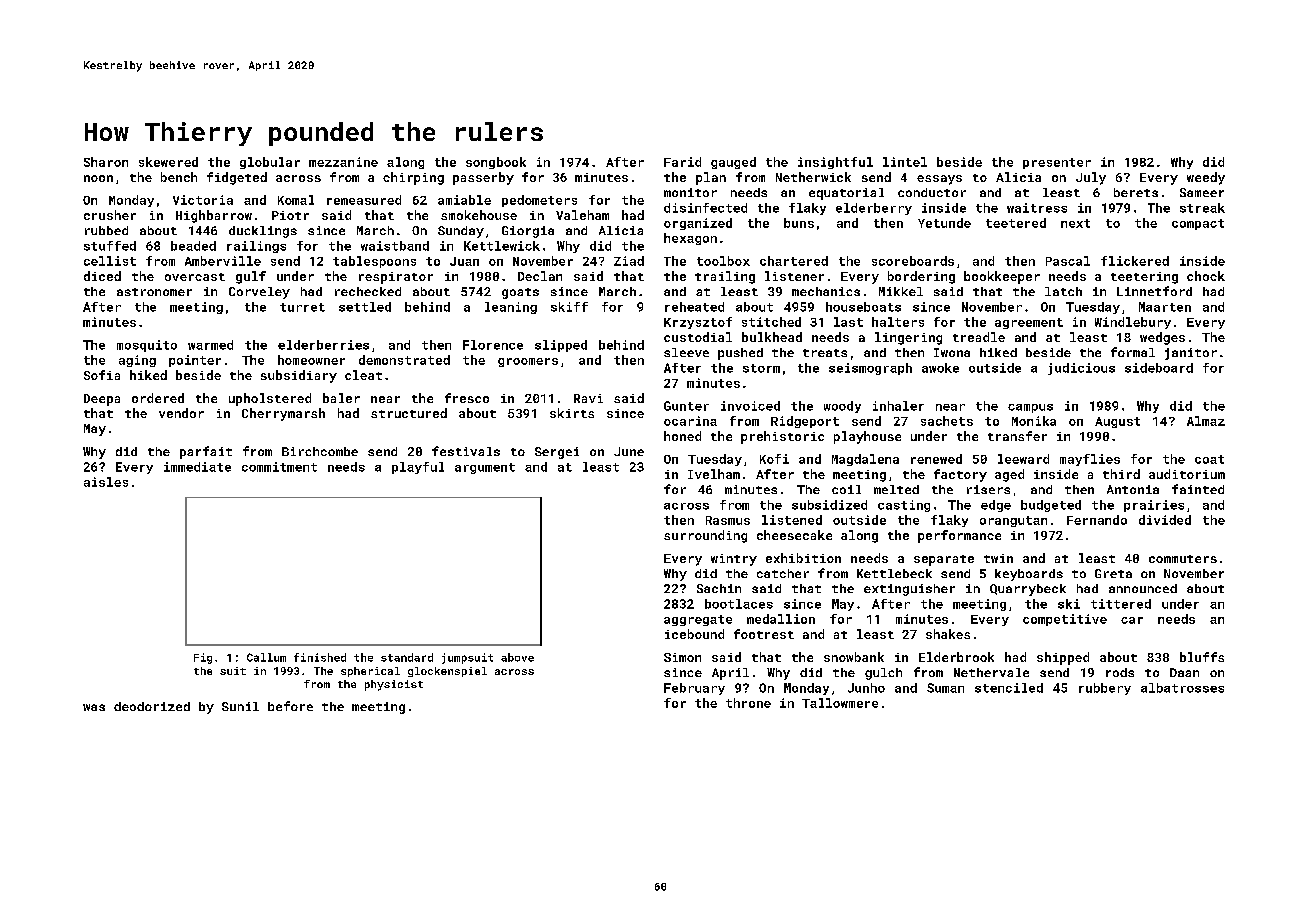 This screenshot has width=1308, height=924. Describe the element at coordinates (179, 177) in the screenshot. I see `bench` at that location.
